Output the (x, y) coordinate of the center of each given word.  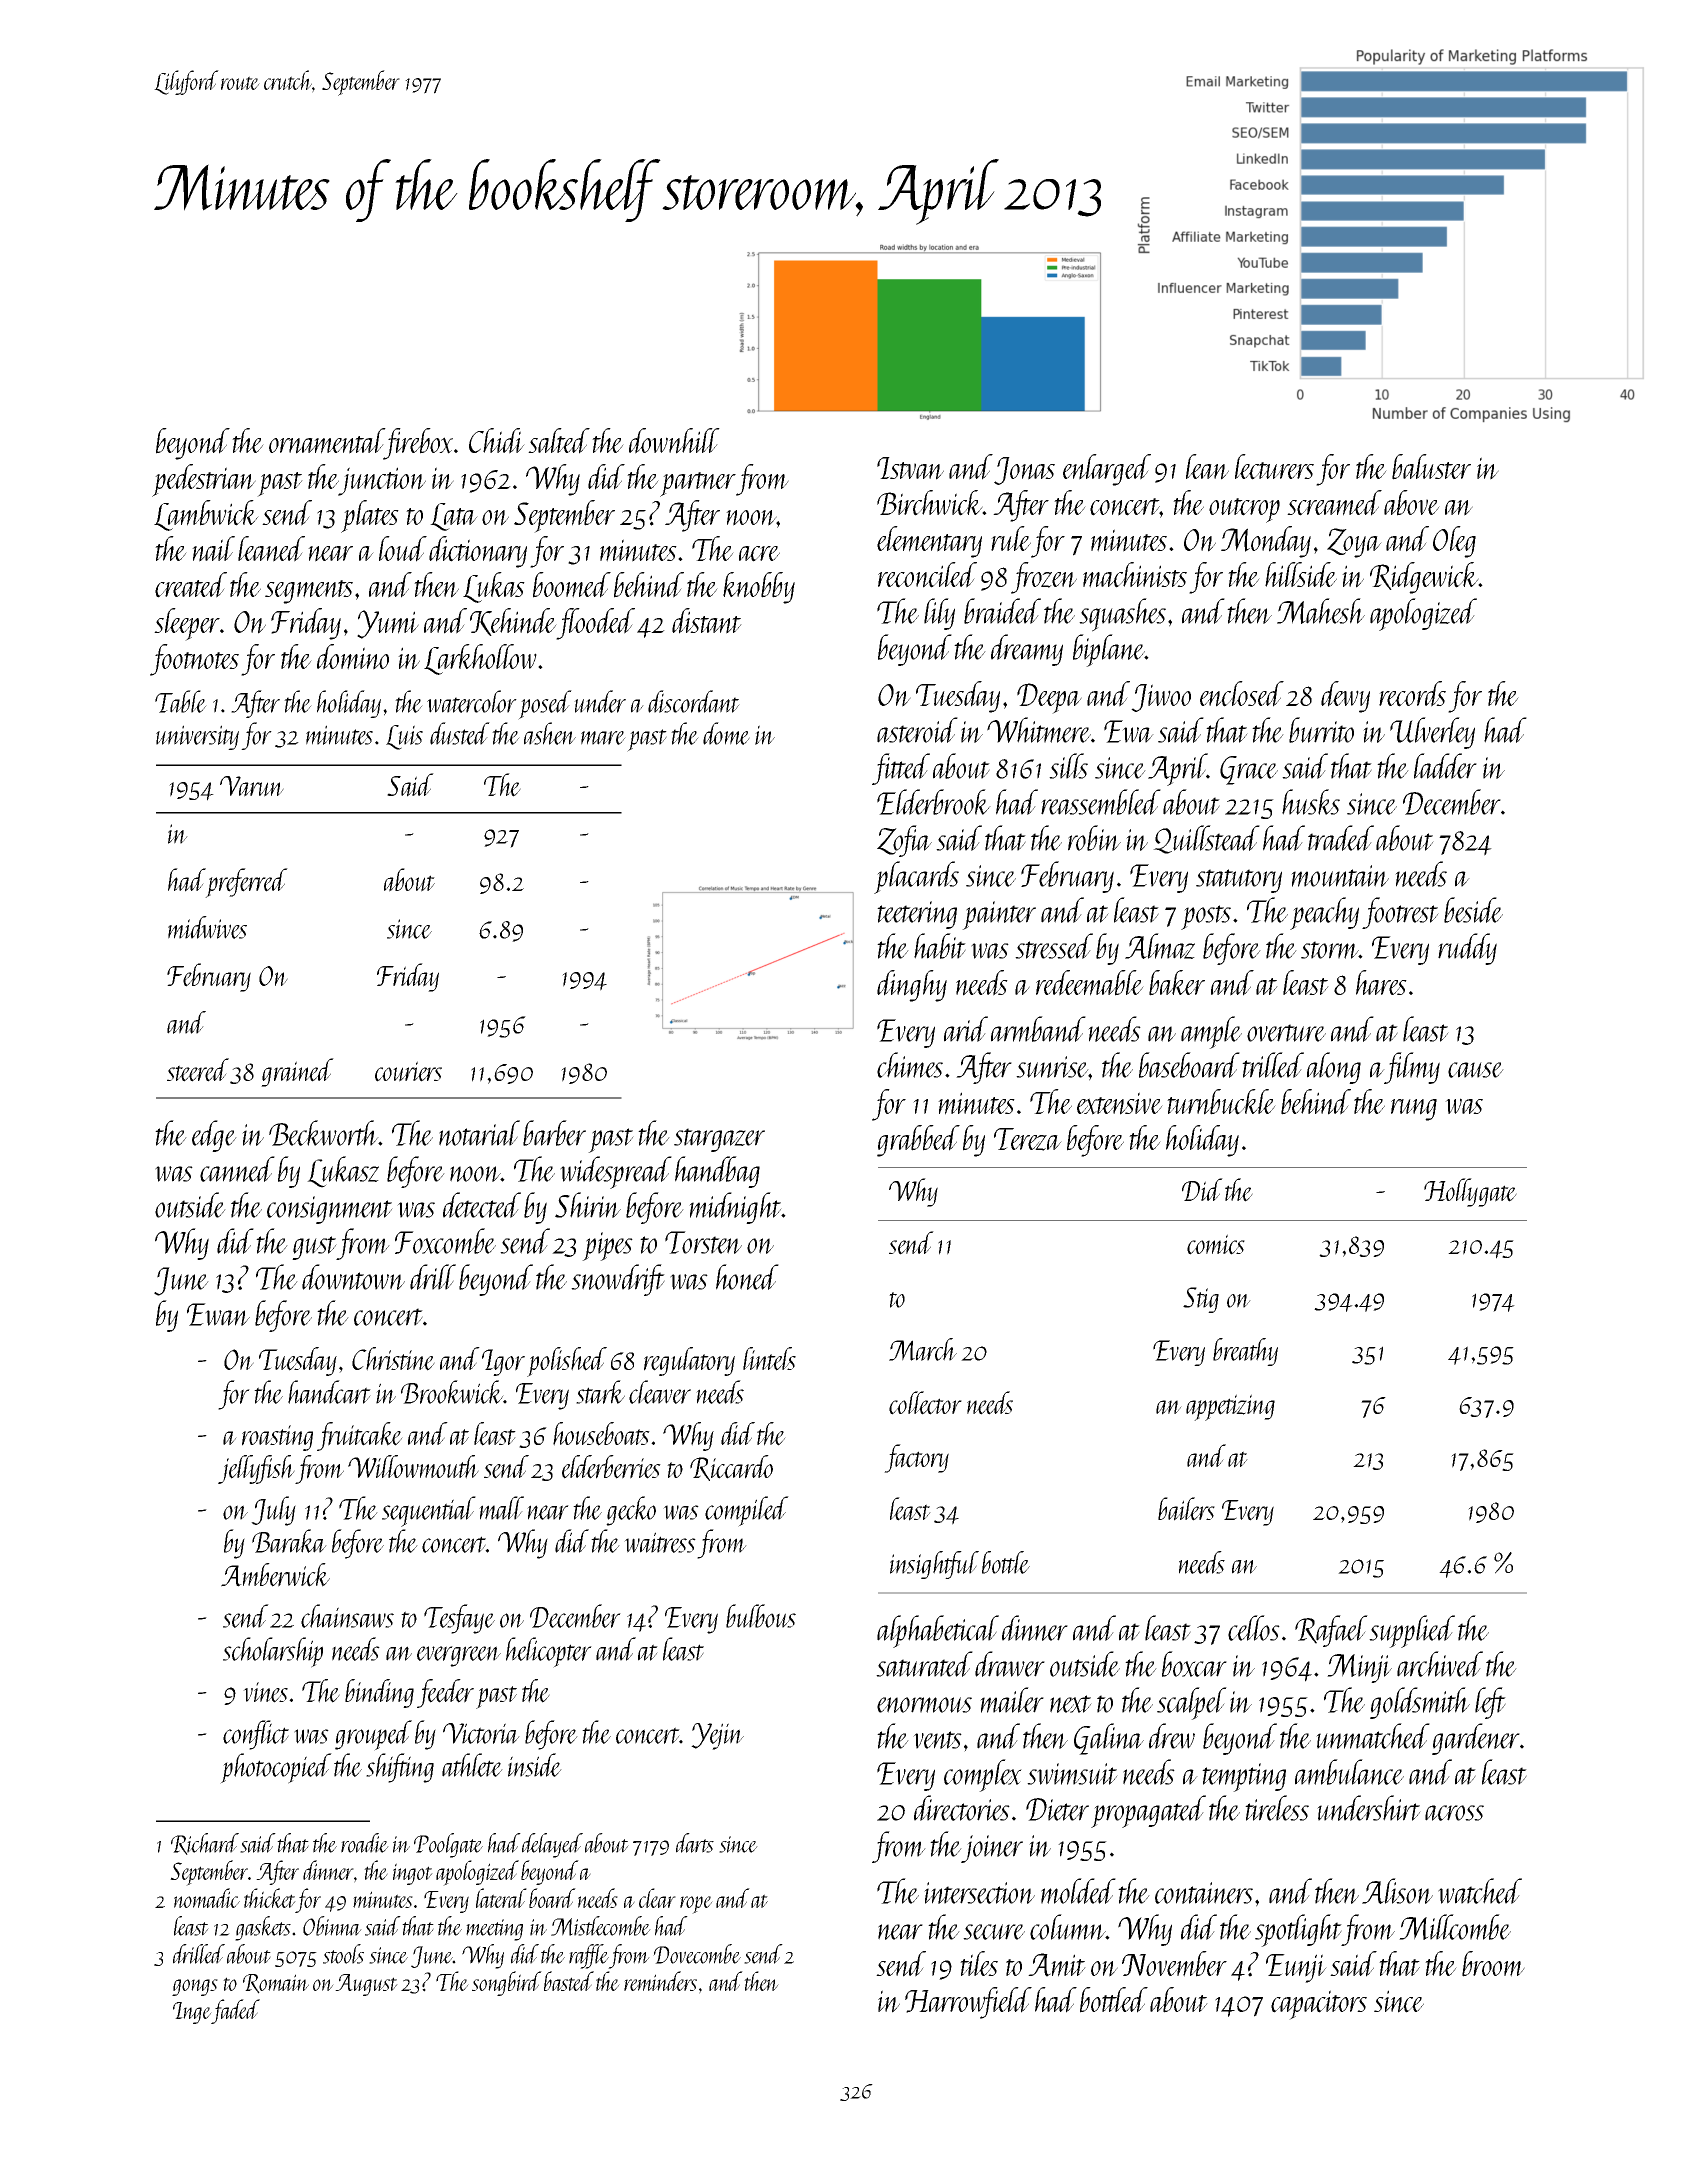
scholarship (273, 1652)
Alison (1397, 1891)
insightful (934, 1565)
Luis (404, 737)
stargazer (719, 1140)
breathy (1245, 1352)
